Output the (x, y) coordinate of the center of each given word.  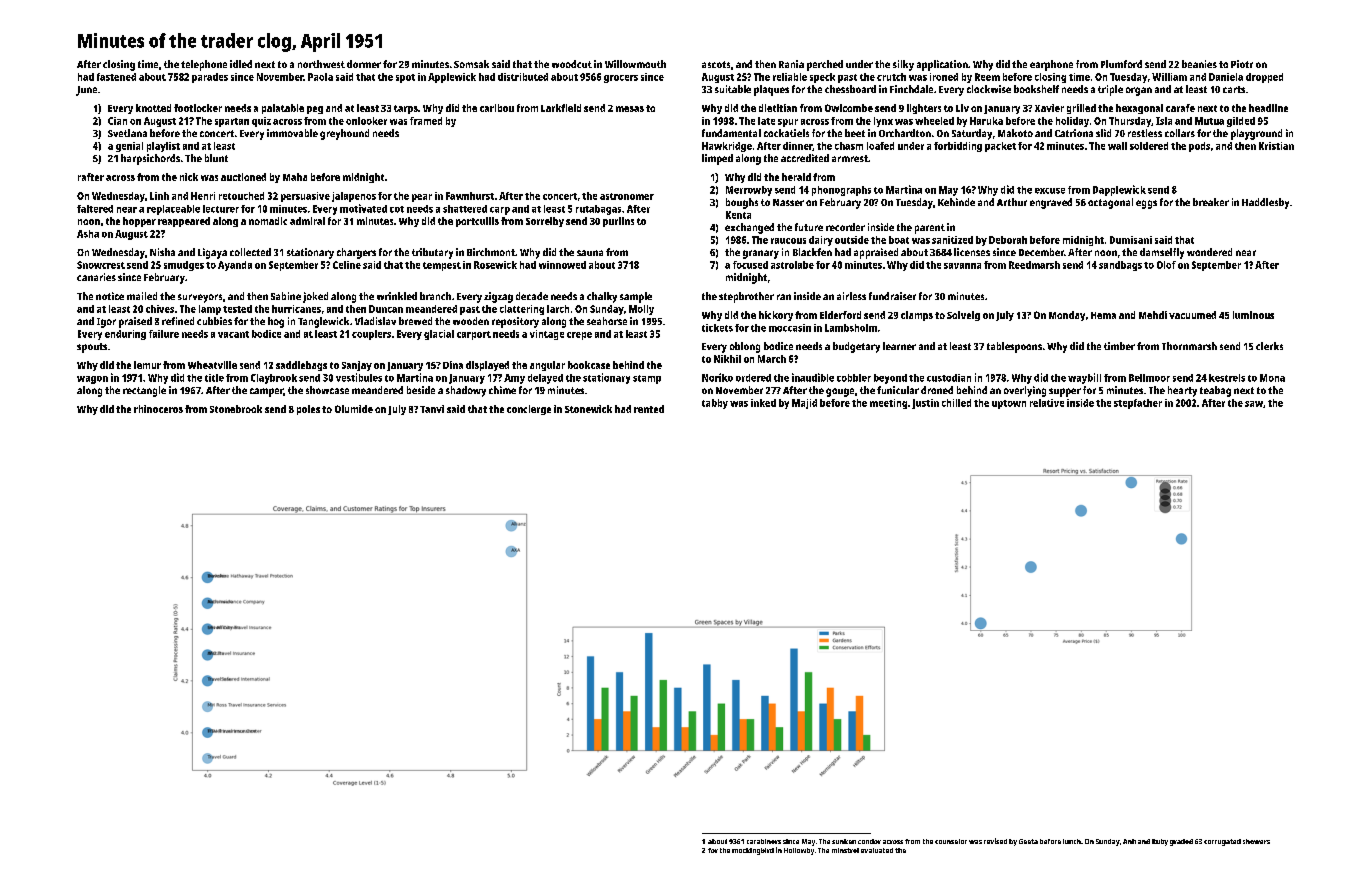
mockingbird (753, 851)
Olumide (354, 409)
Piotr (1242, 64)
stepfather (1138, 404)
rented (649, 409)
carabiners (764, 841)
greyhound (344, 134)
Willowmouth (635, 64)
